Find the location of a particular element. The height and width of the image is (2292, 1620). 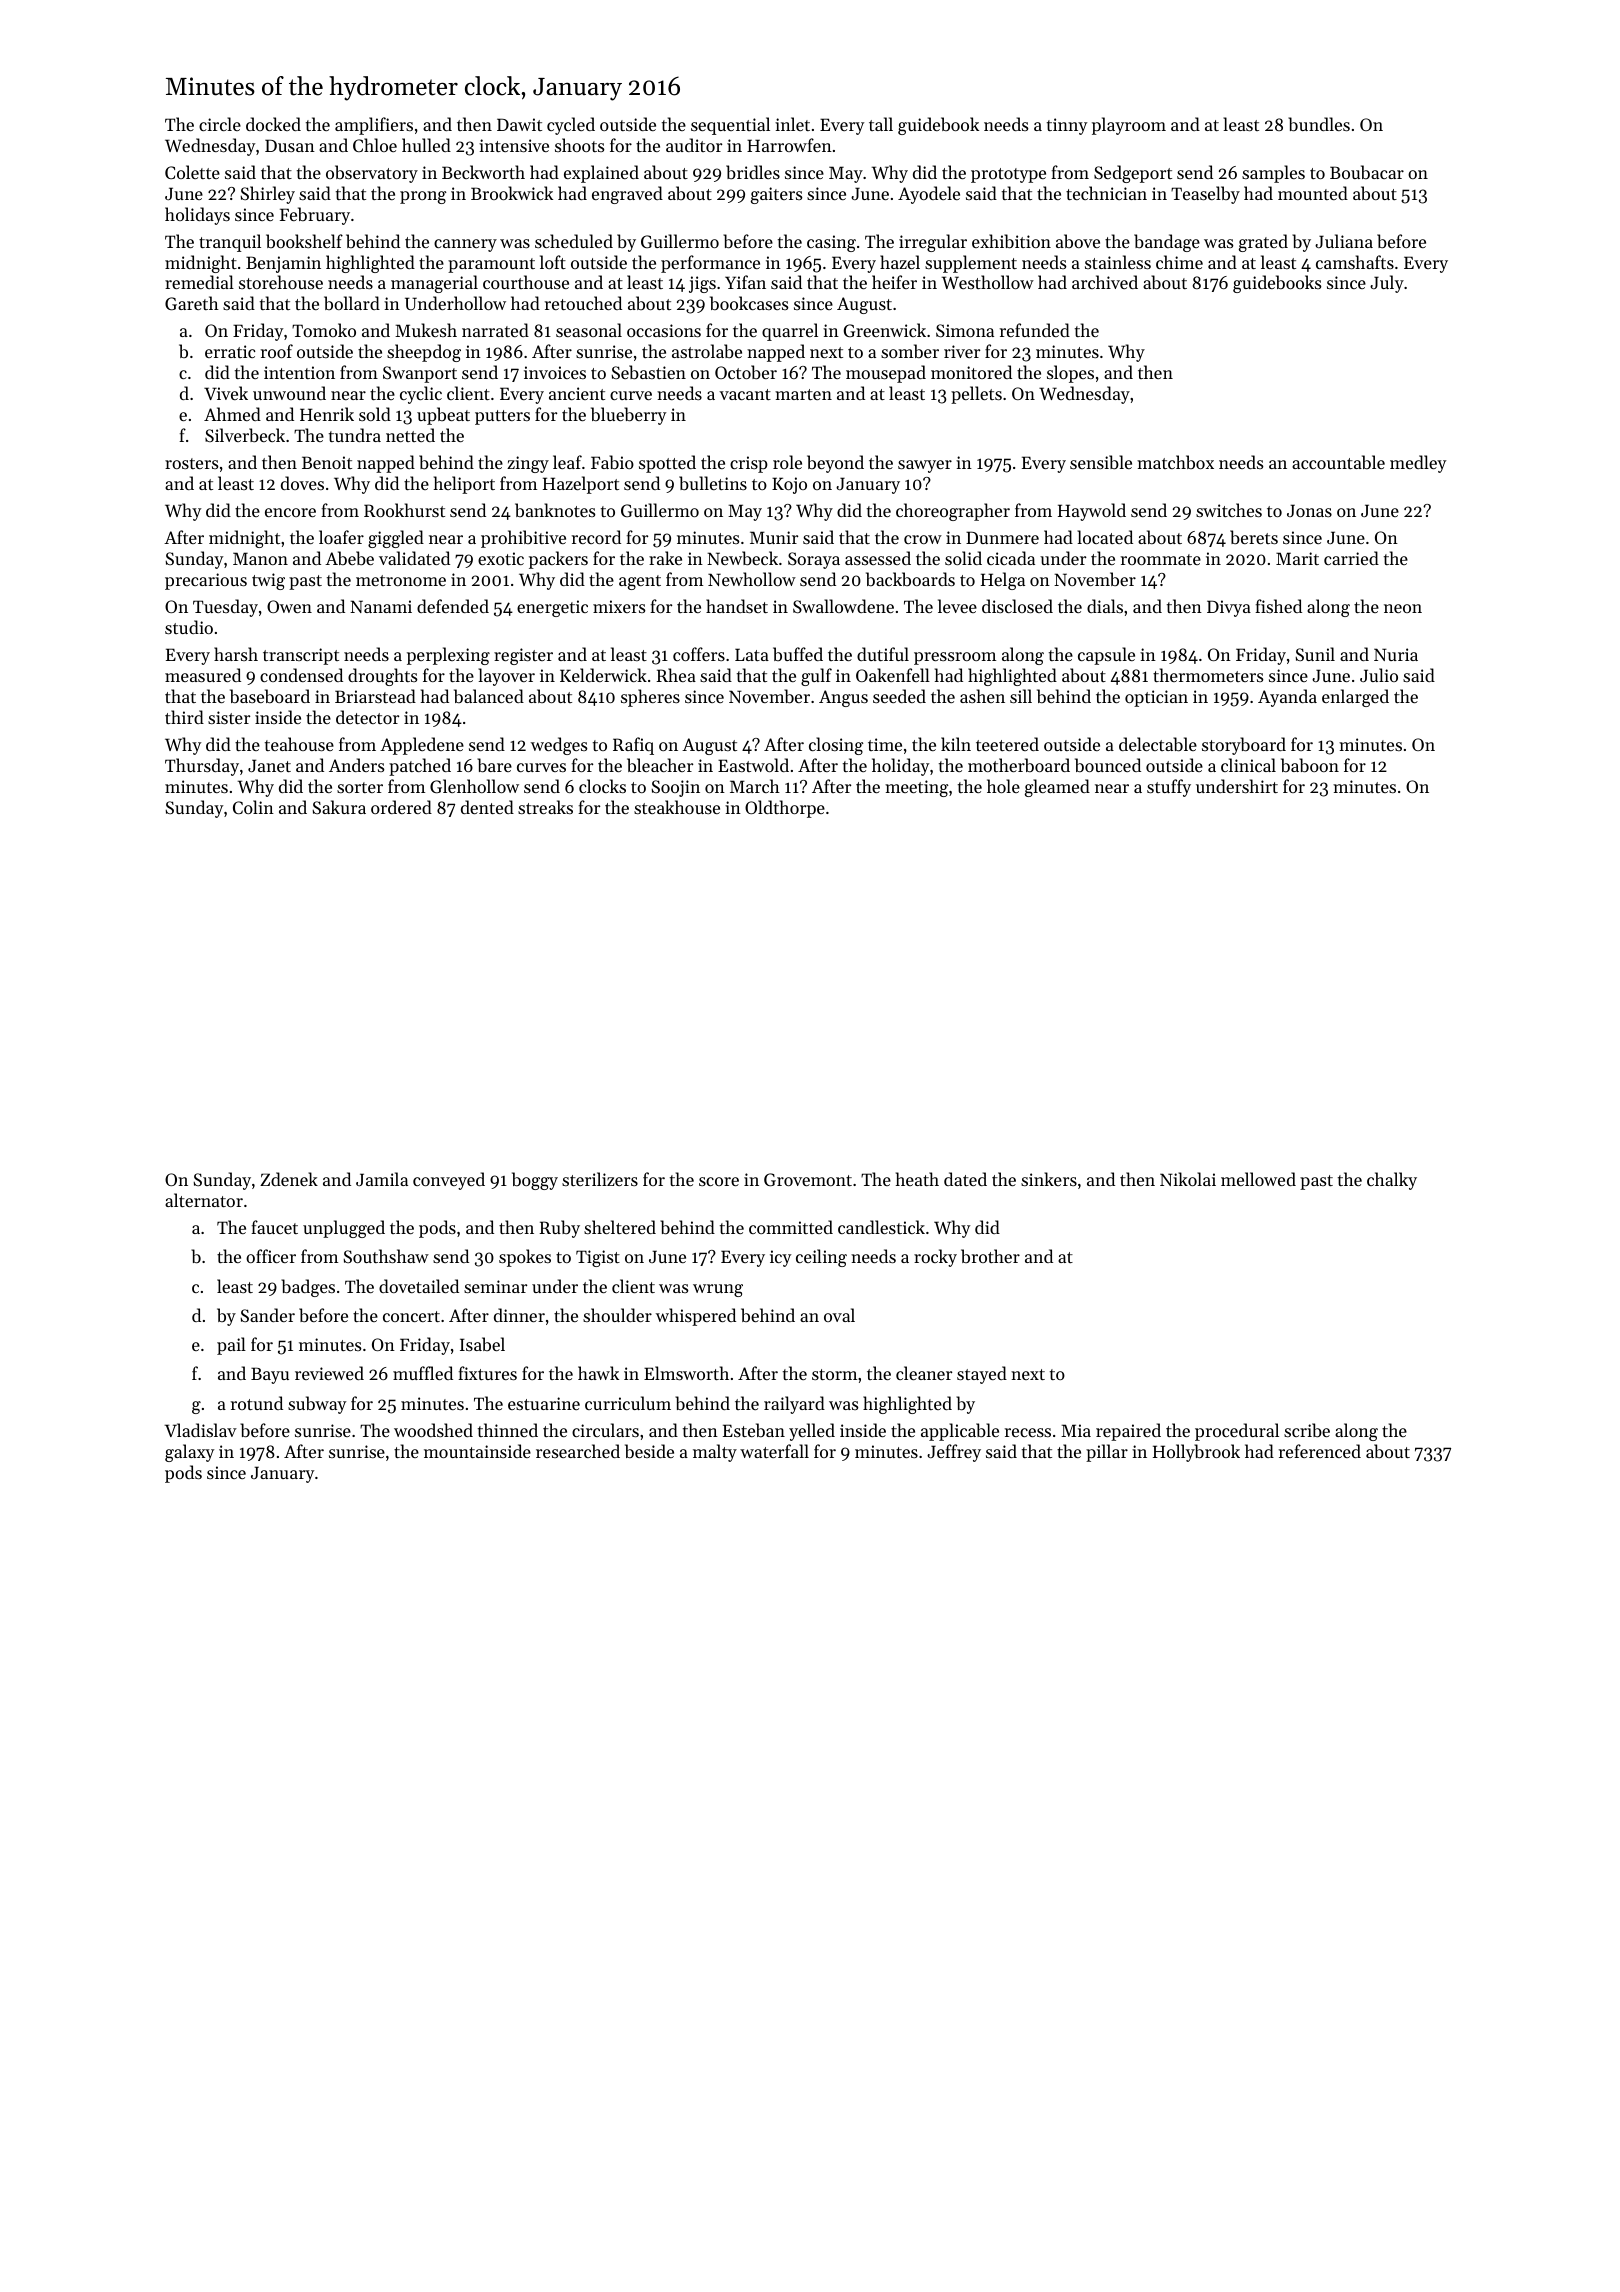

Colette is located at coordinates (192, 172).
